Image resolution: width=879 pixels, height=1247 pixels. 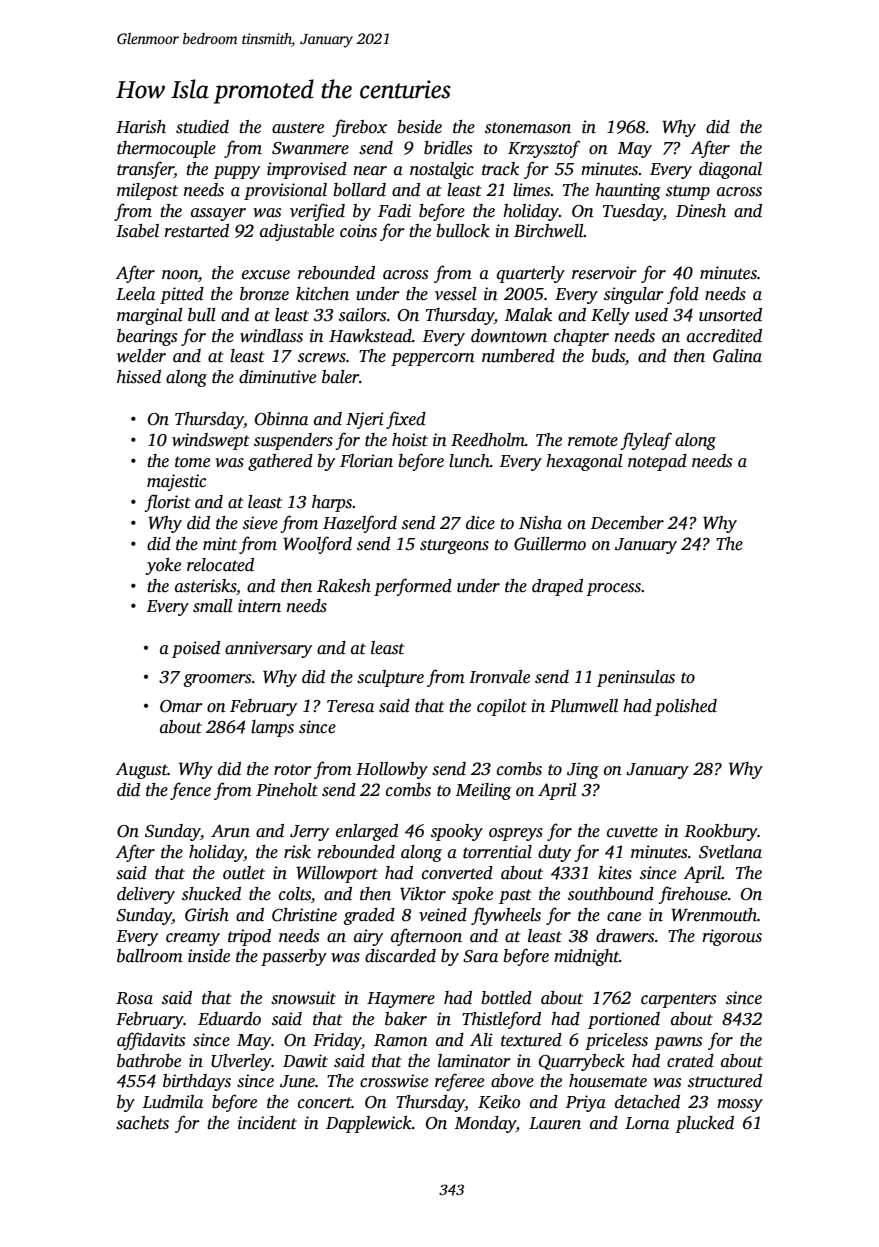 What do you see at coordinates (704, 1124) in the image?
I see `plucked` at bounding box center [704, 1124].
